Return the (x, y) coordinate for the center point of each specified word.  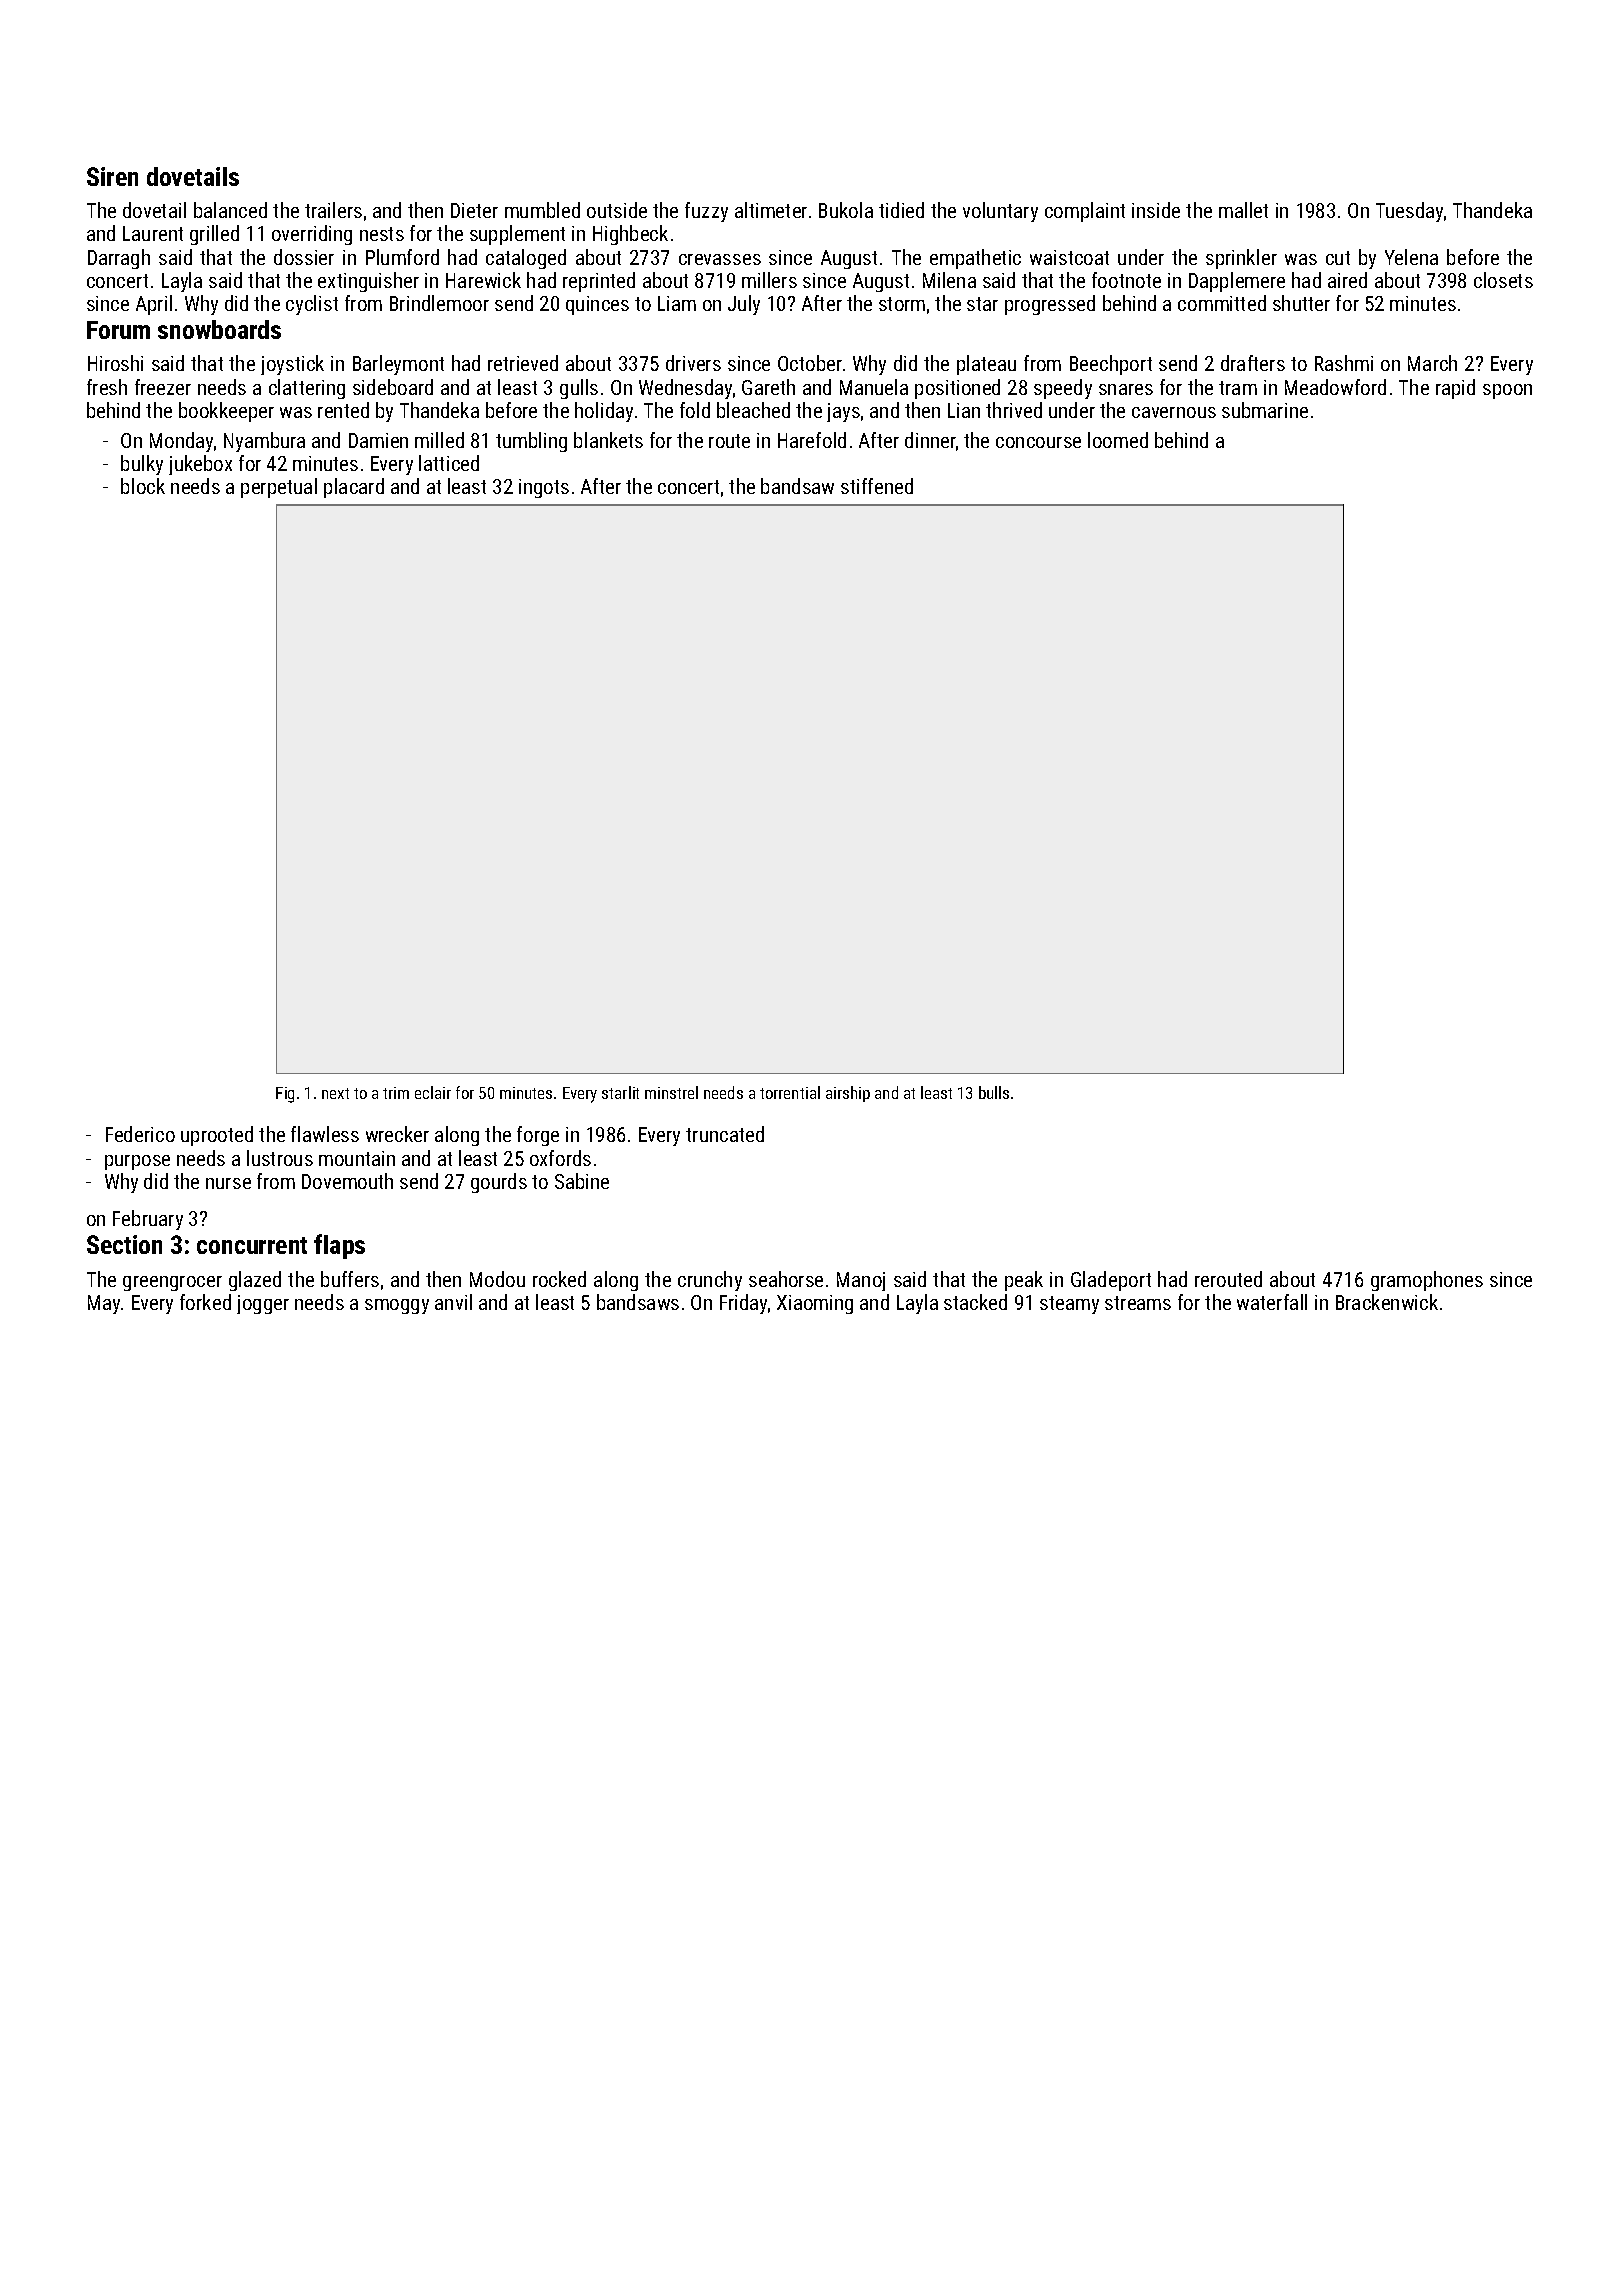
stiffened (877, 486)
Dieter (474, 210)
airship (848, 1094)
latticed (449, 463)
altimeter (771, 210)
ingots (544, 488)
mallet (1243, 210)
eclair (433, 1092)
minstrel (671, 1092)
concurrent (252, 1245)
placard (354, 488)
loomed (1118, 440)
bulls (994, 1092)
